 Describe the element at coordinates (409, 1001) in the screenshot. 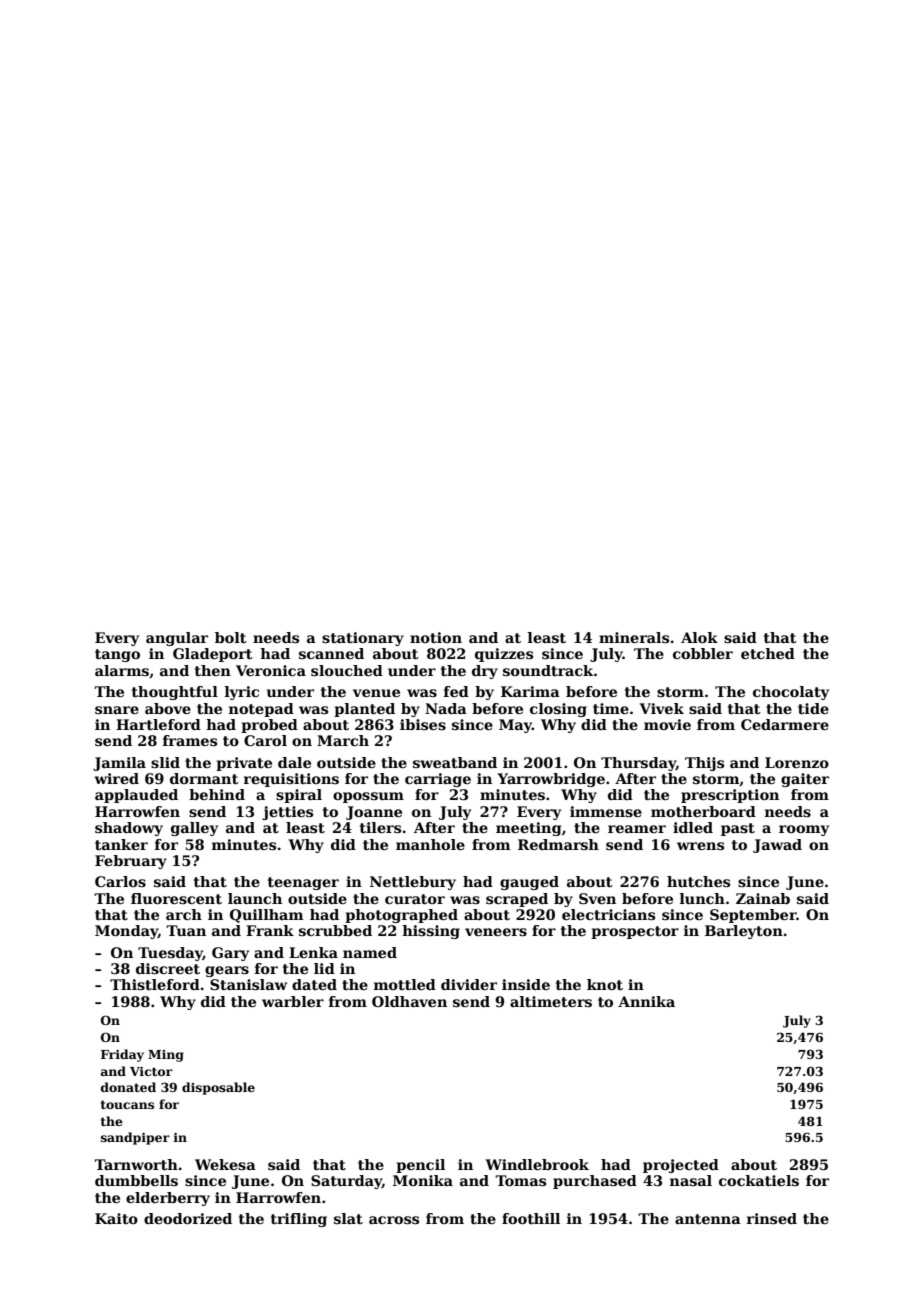

I see `Oldhaven` at that location.
